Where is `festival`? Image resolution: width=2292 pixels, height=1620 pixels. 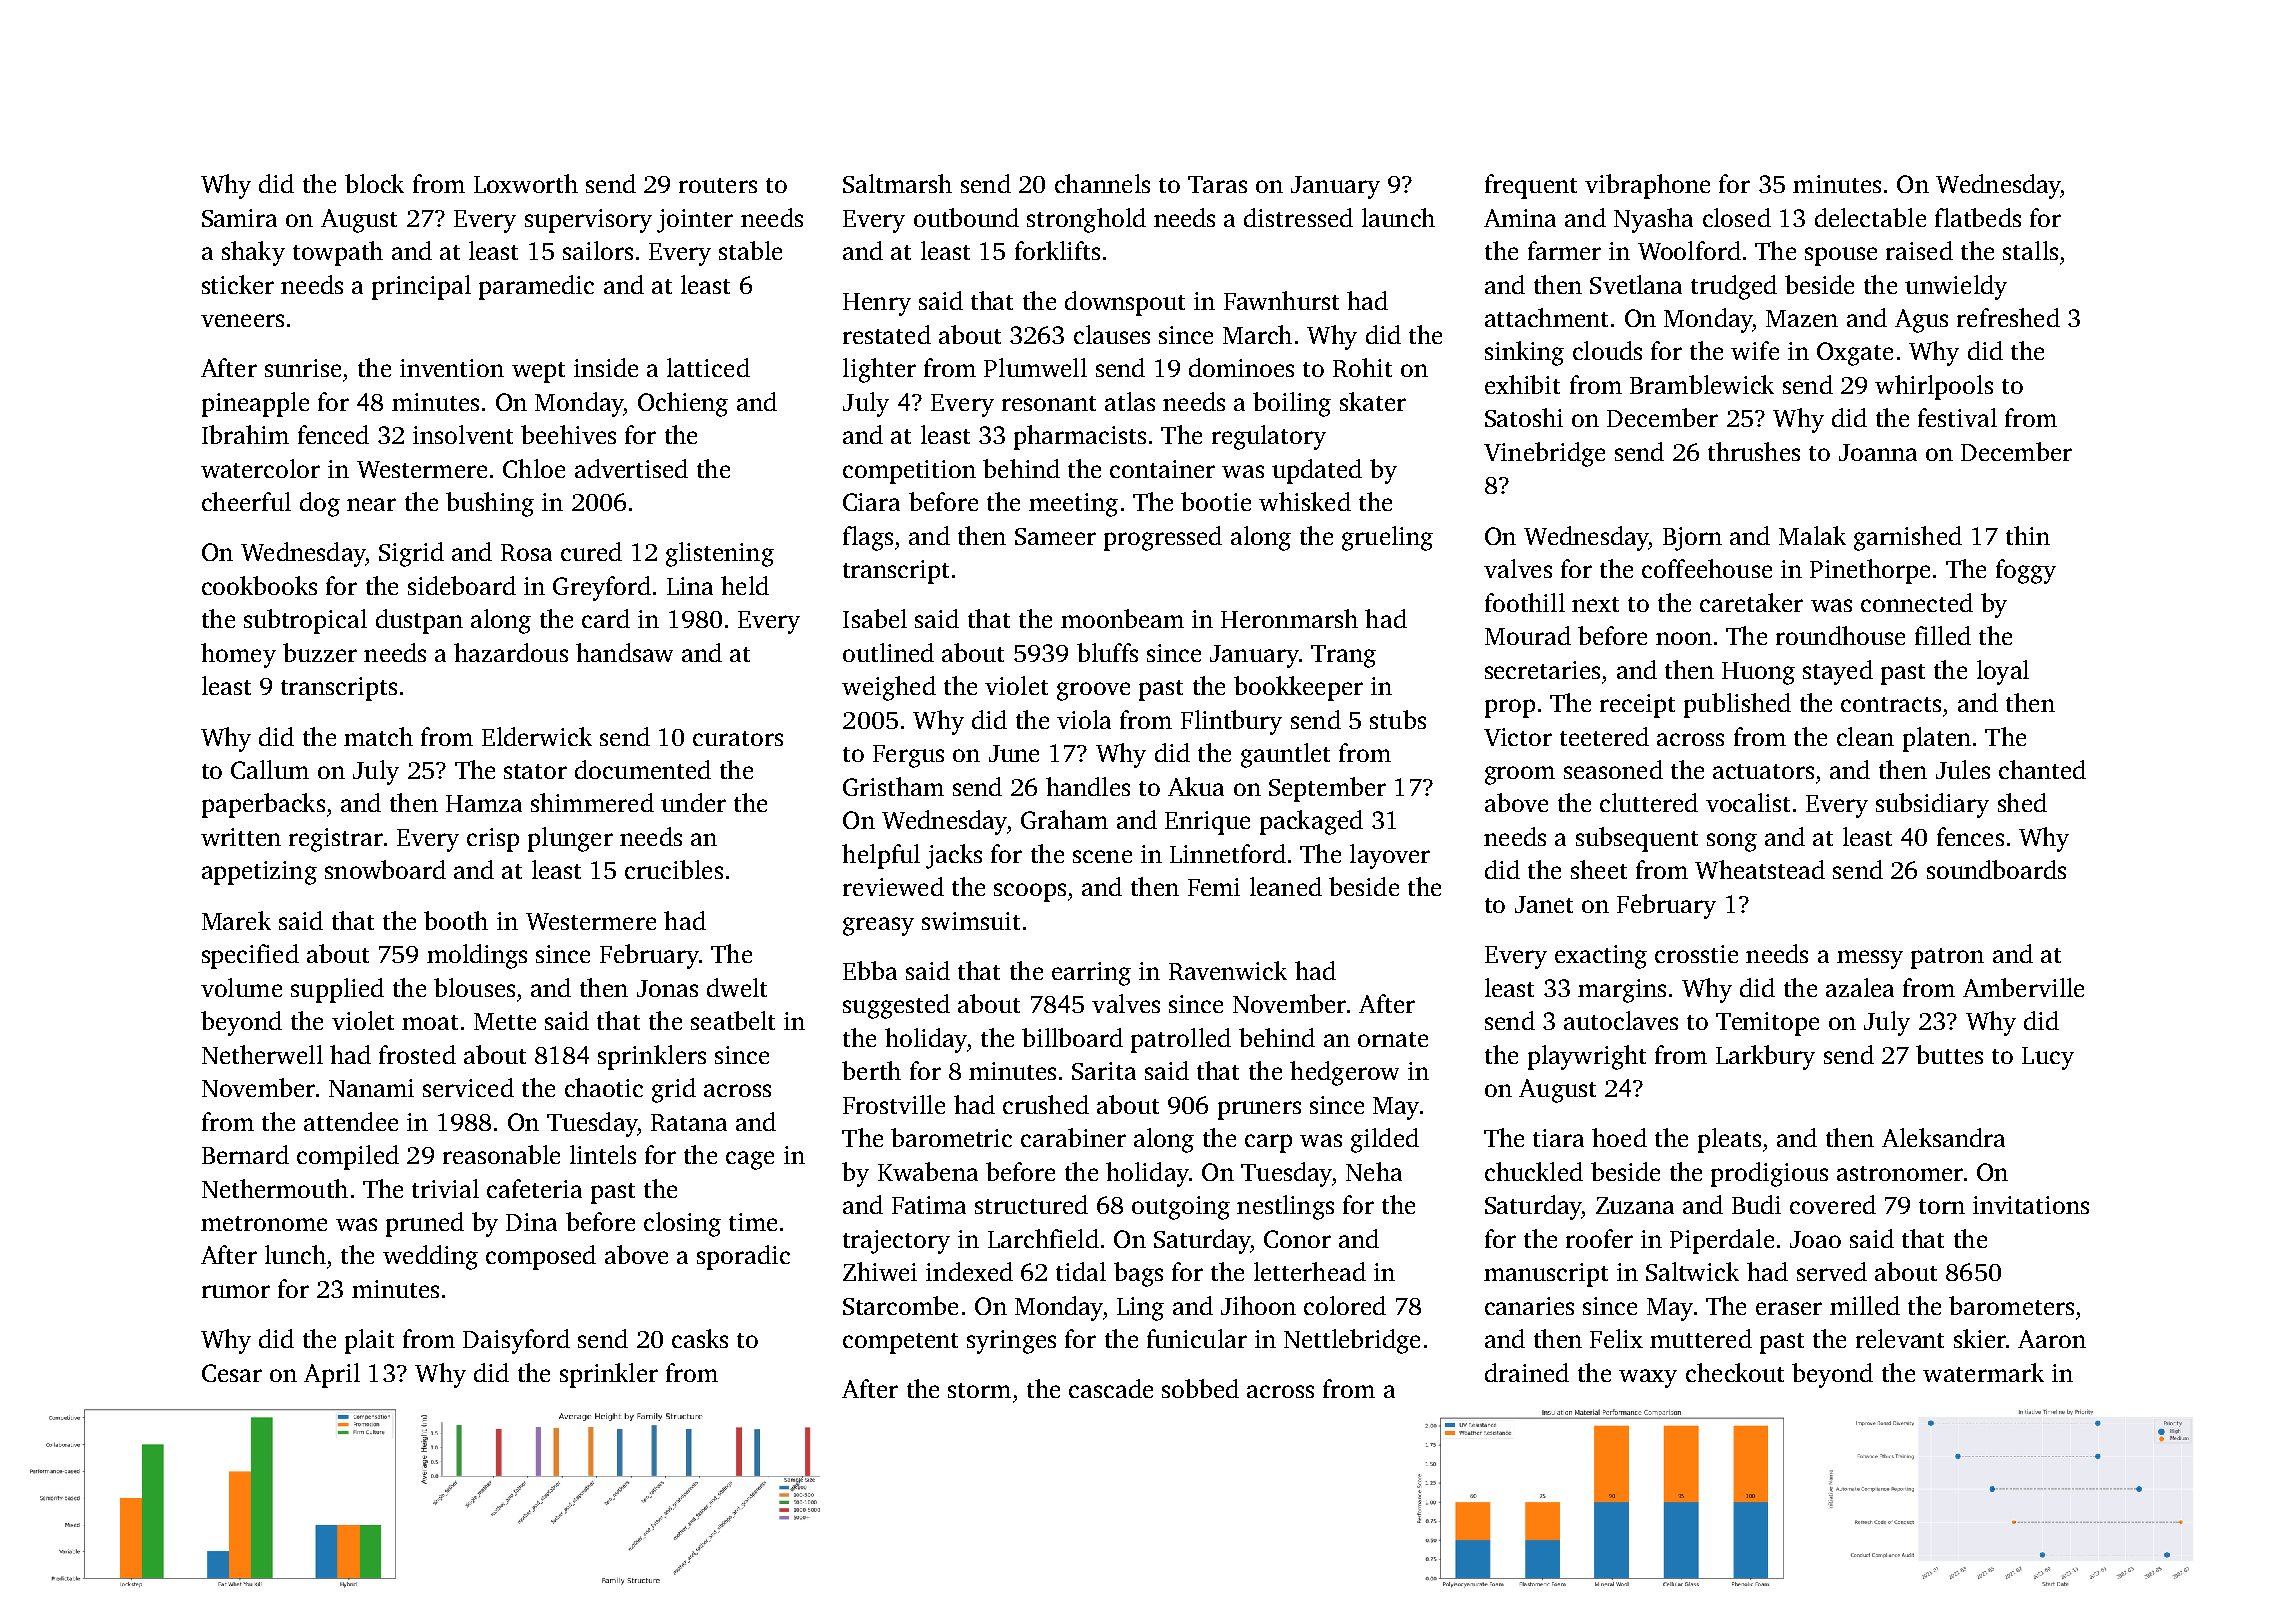
festival is located at coordinates (1957, 417).
